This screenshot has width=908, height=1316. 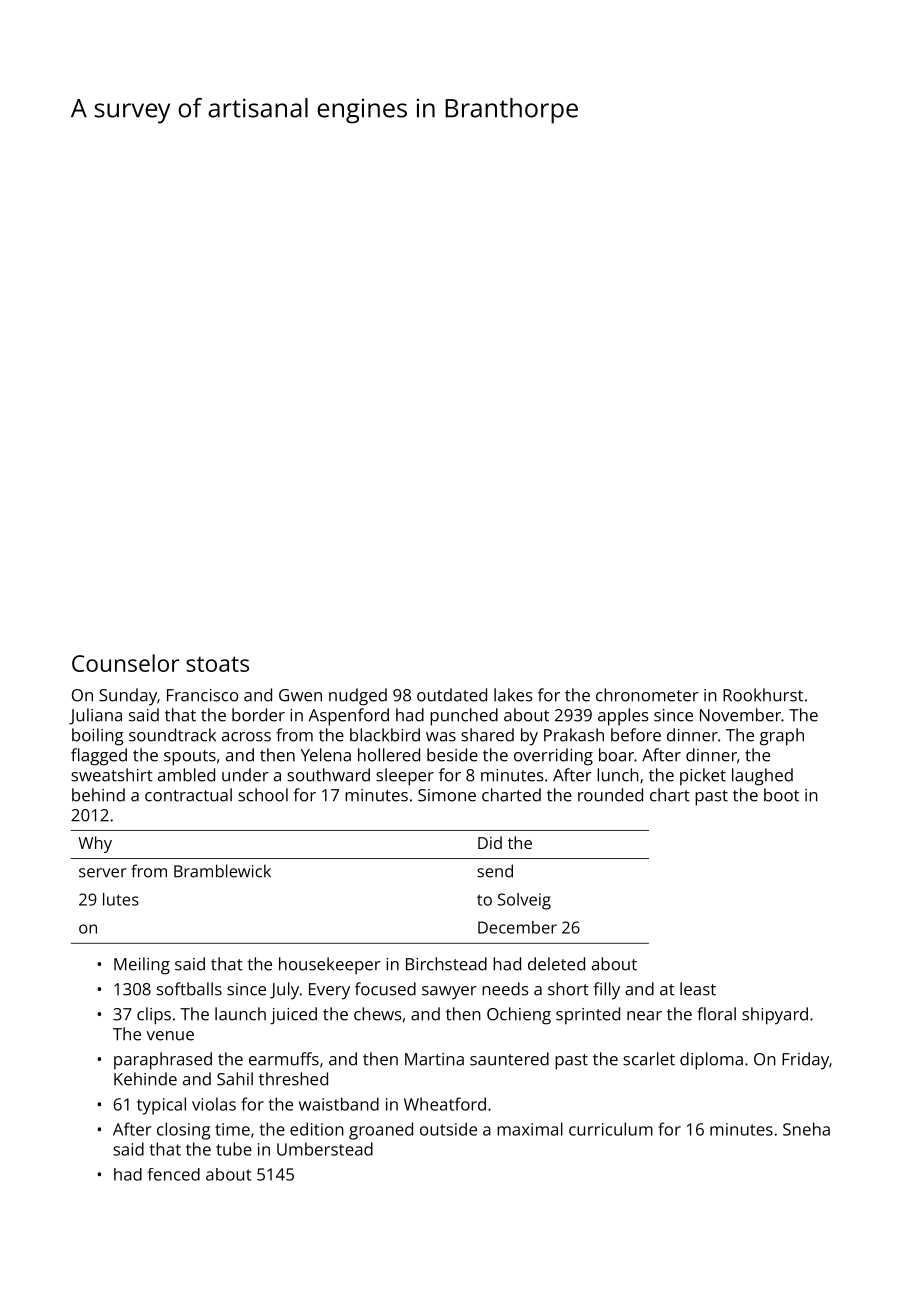 I want to click on needs, so click(x=505, y=989).
